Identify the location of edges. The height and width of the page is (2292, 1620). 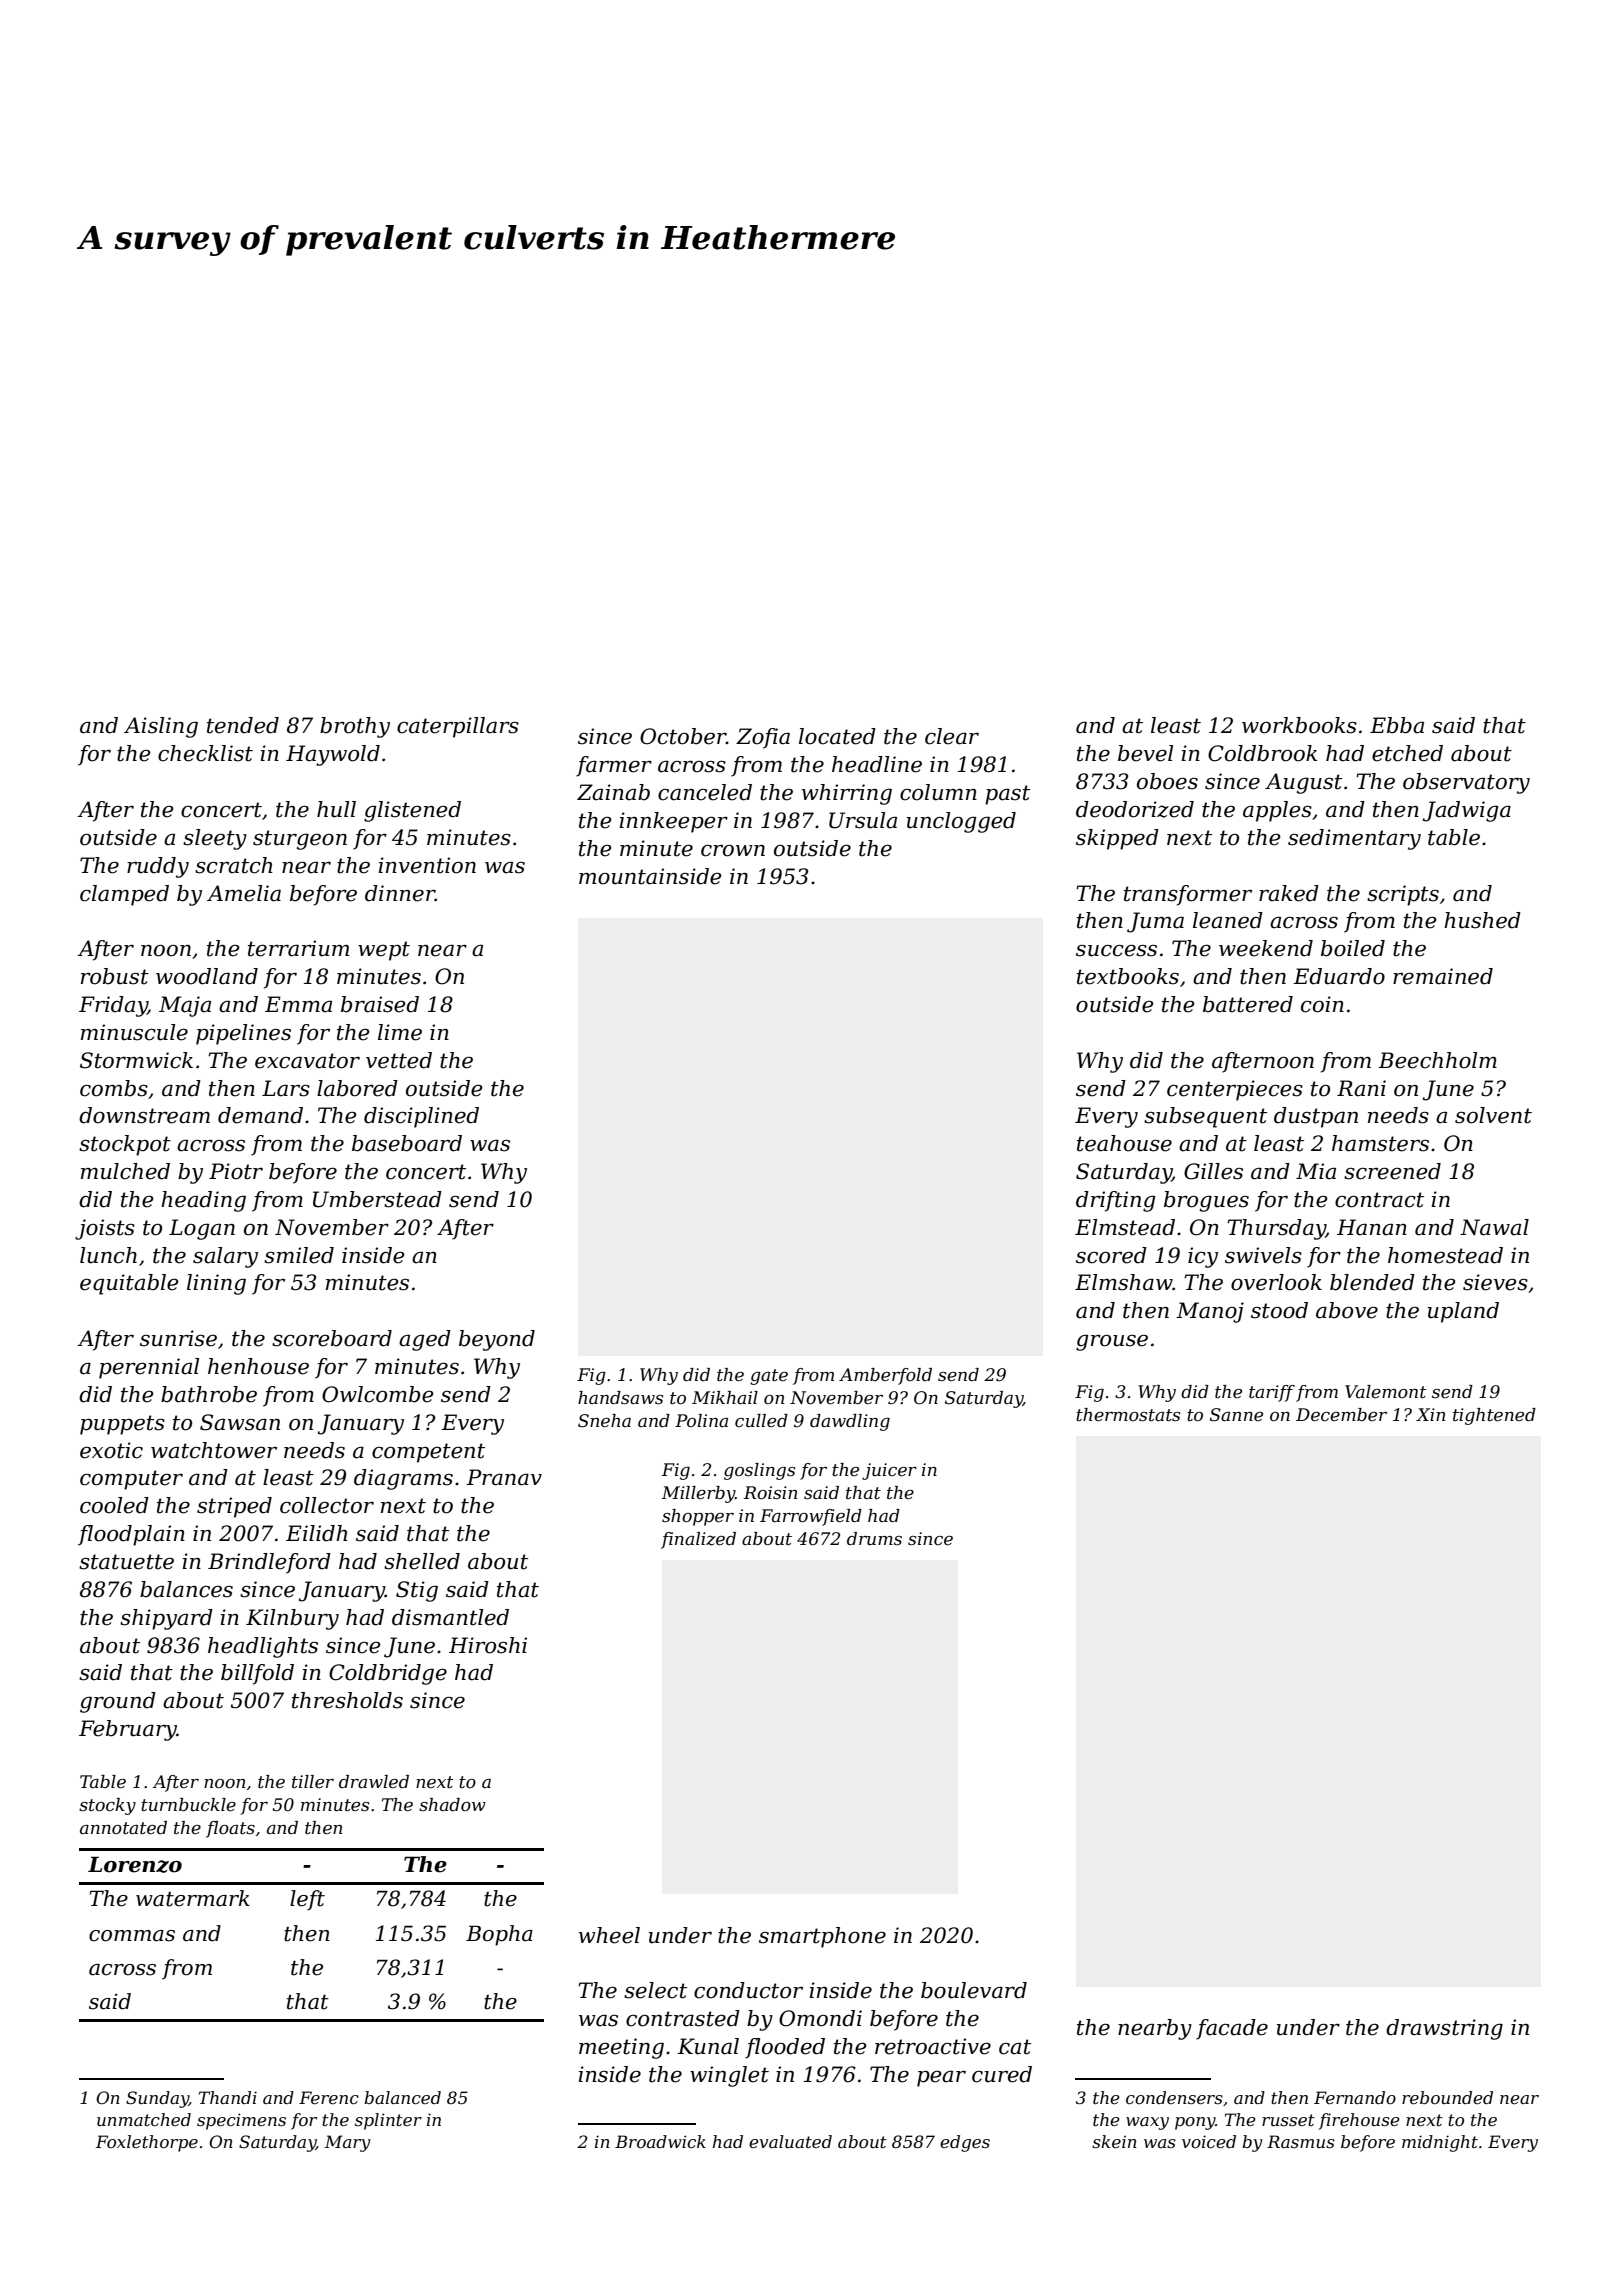
(965, 2143).
